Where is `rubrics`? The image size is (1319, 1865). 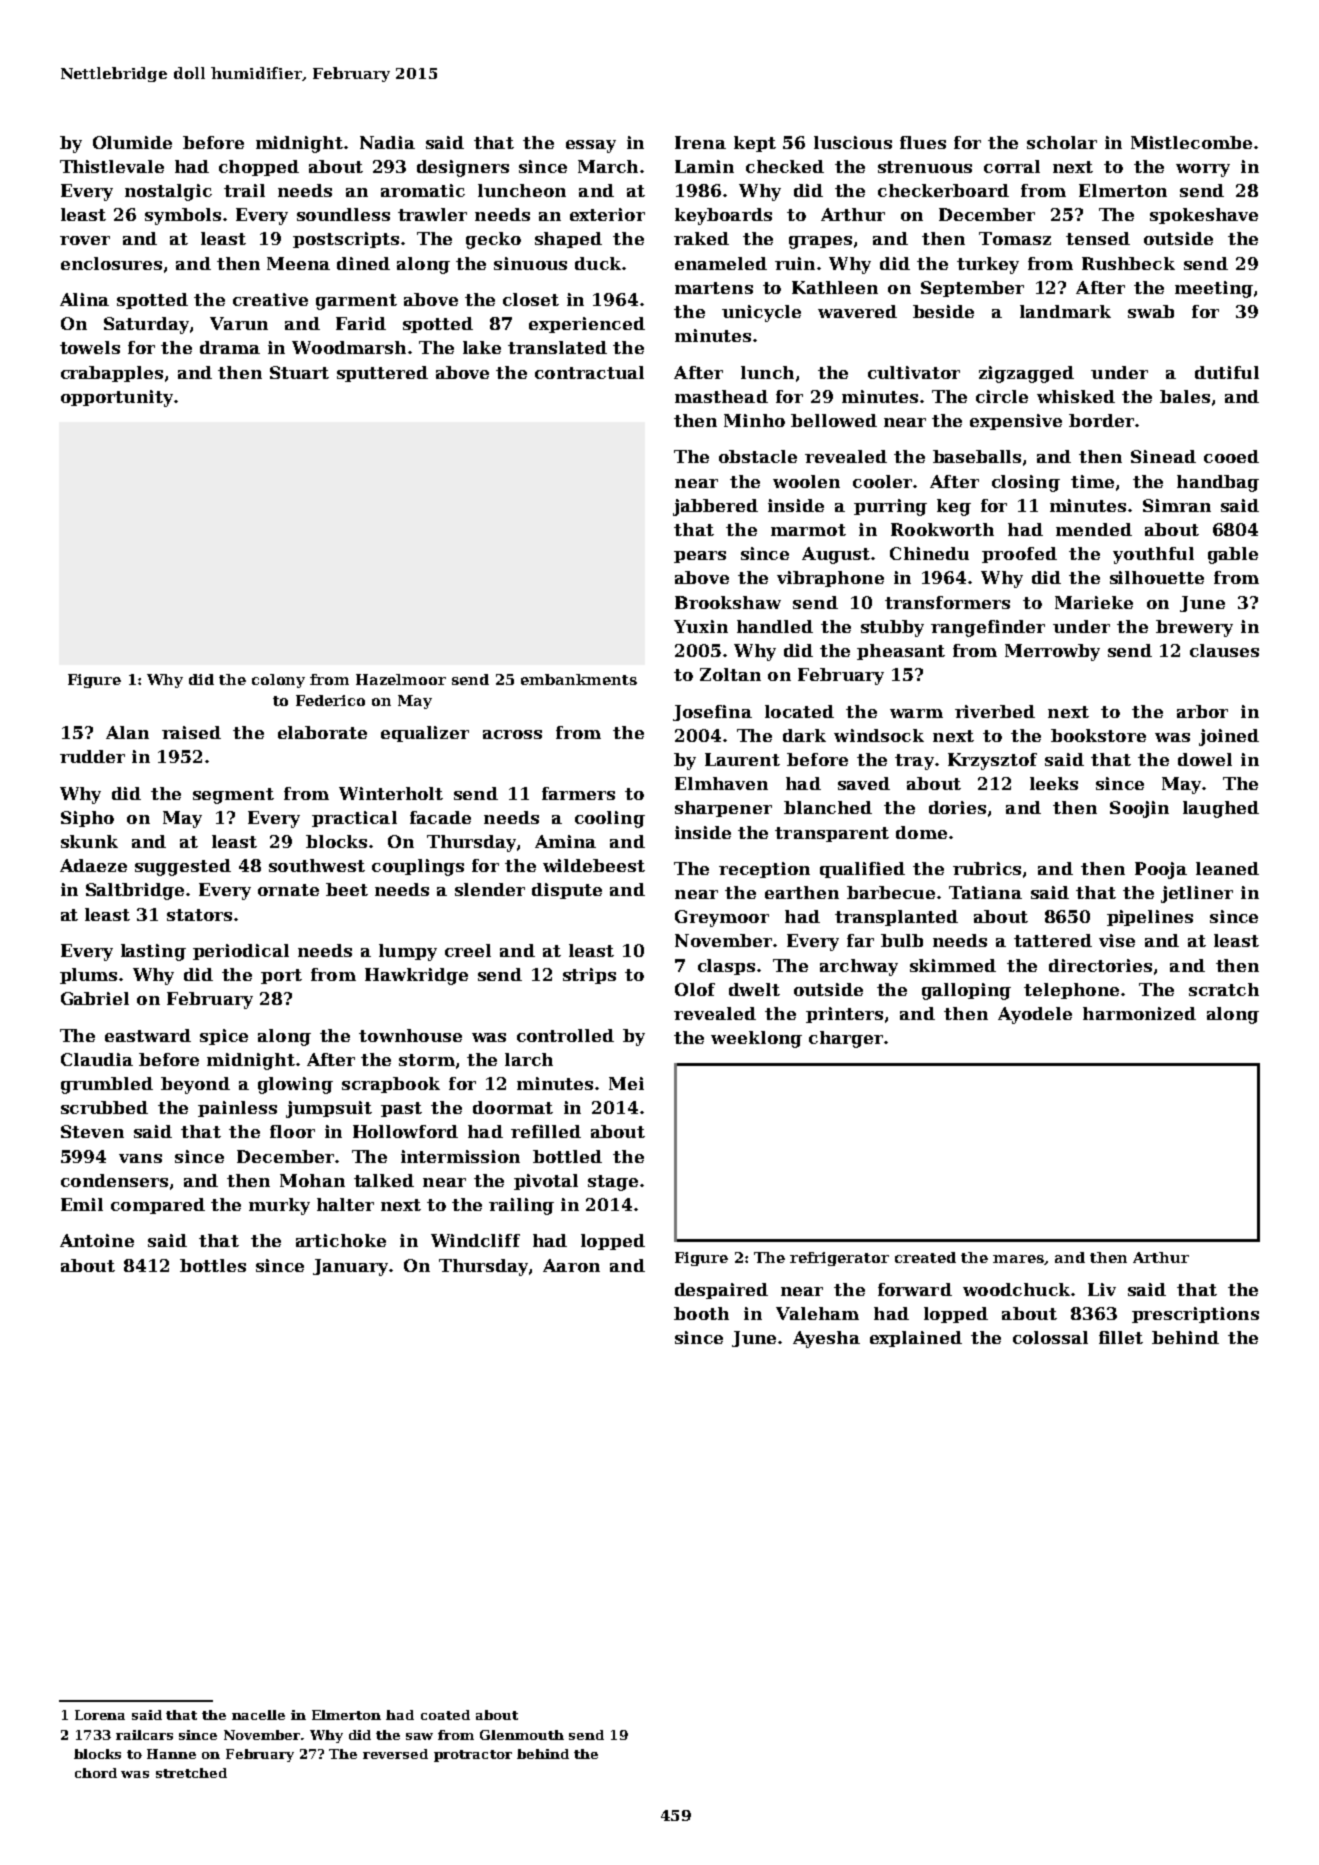
rubrics is located at coordinates (987, 868).
